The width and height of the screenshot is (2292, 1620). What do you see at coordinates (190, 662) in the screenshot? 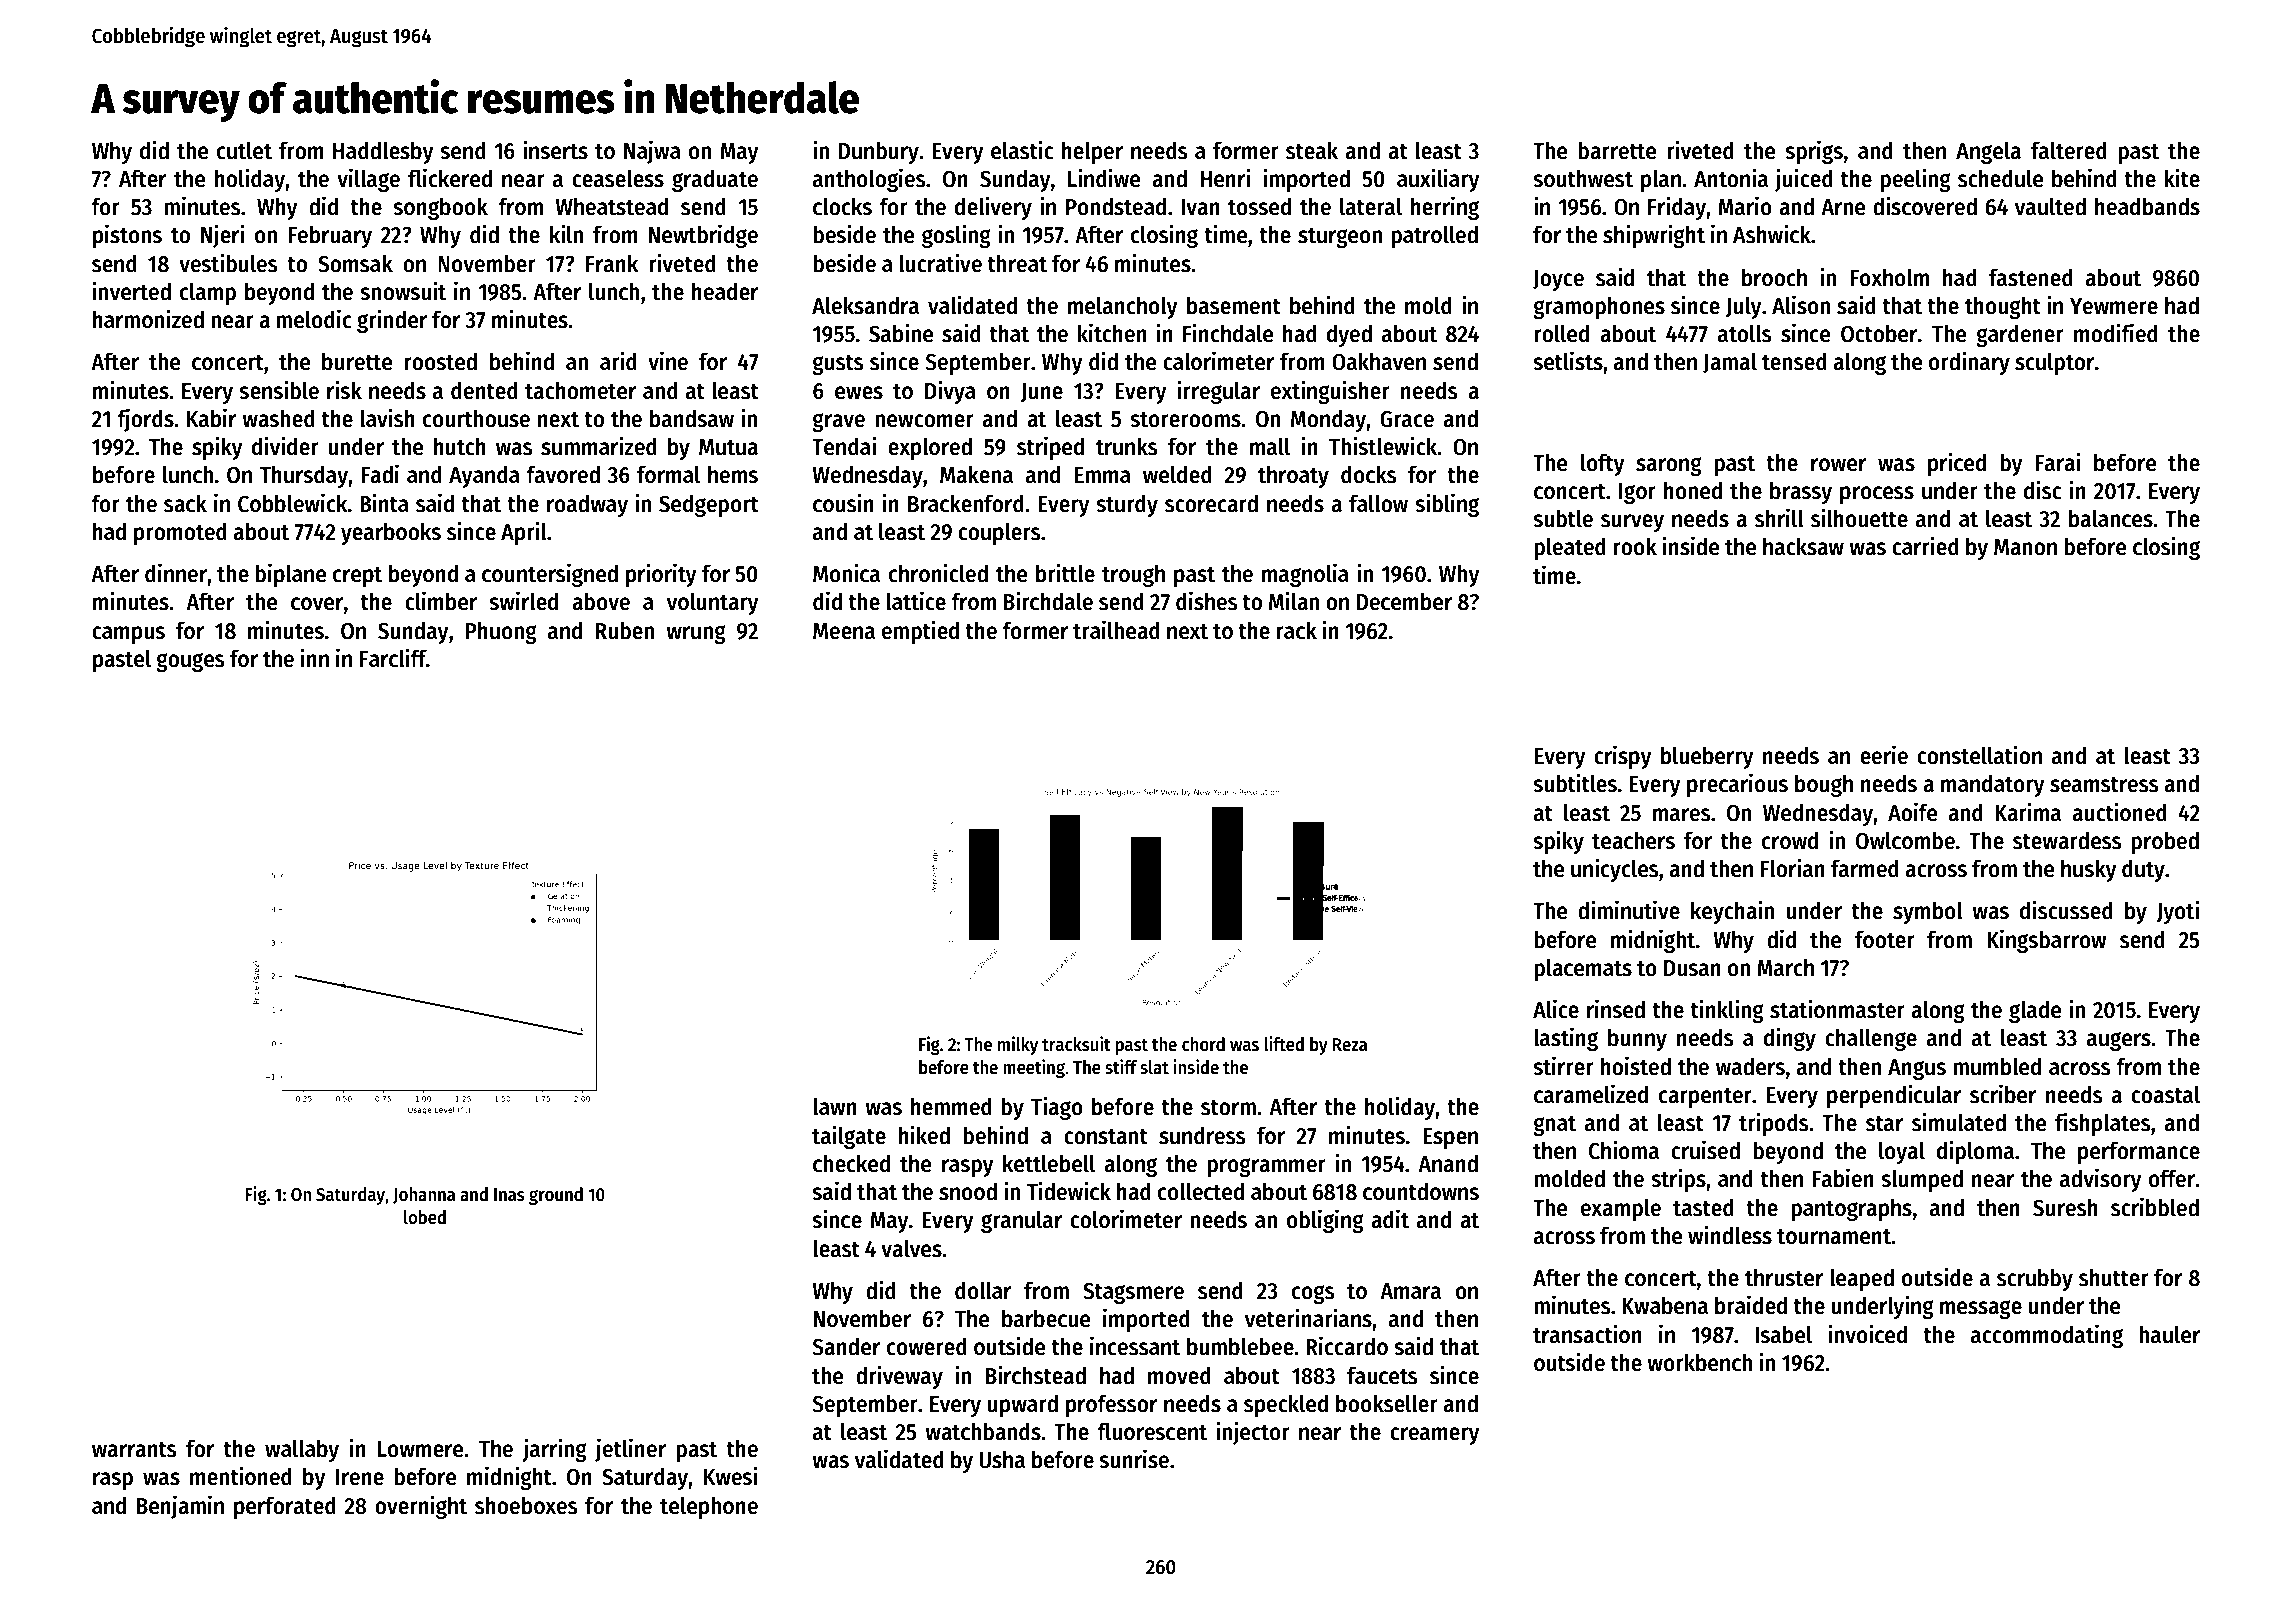
I see `gouges` at bounding box center [190, 662].
